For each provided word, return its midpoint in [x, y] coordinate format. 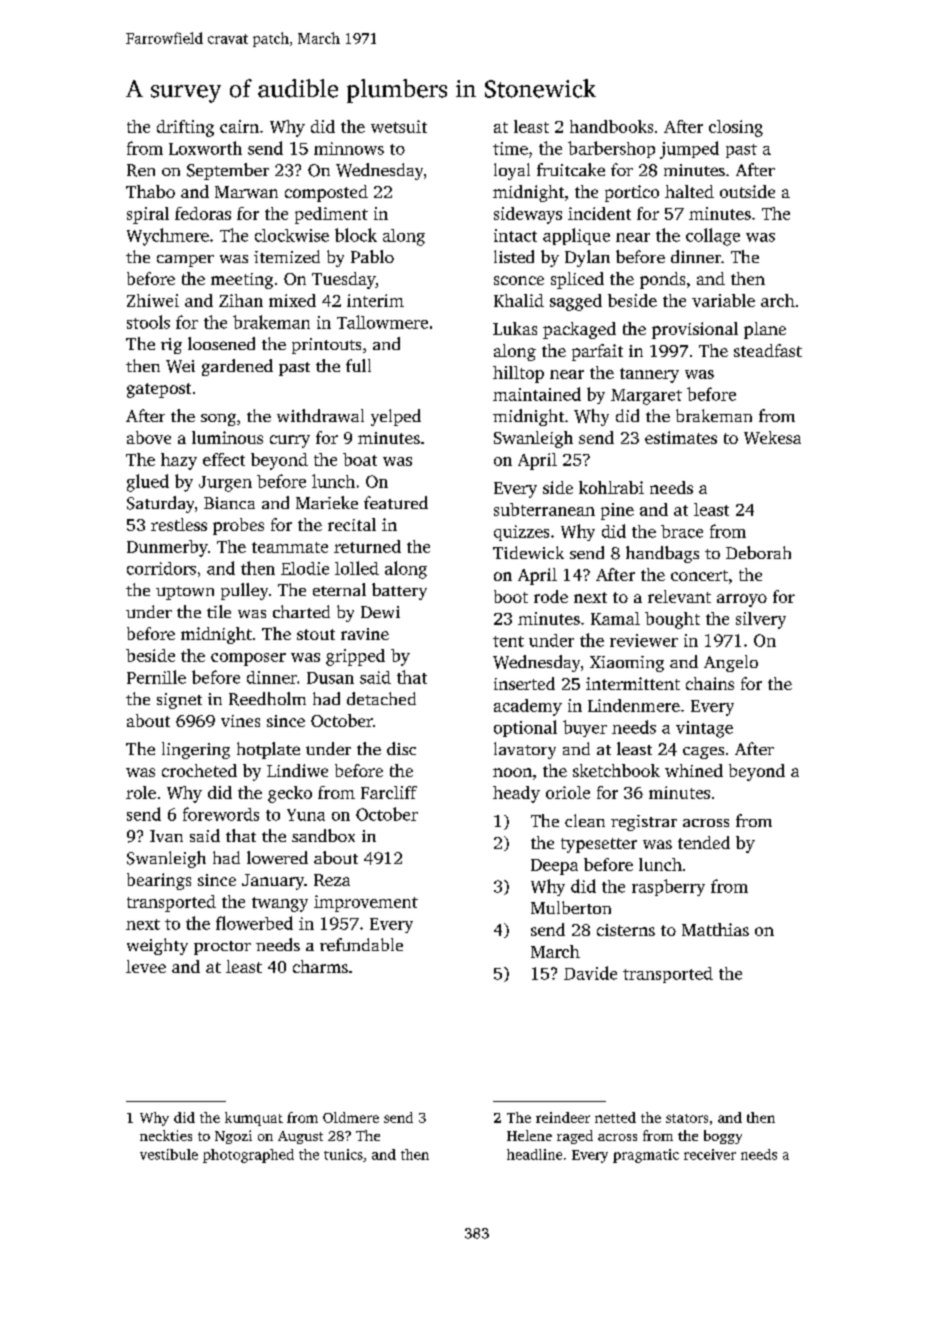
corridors [161, 568]
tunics [343, 1154]
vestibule [169, 1154]
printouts [326, 346]
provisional [695, 330]
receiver [710, 1154]
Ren [141, 170]
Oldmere [351, 1117]
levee [146, 966]
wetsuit [399, 126]
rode [551, 596]
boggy [723, 1137]
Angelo [731, 663]
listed [514, 256]
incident [599, 213]
